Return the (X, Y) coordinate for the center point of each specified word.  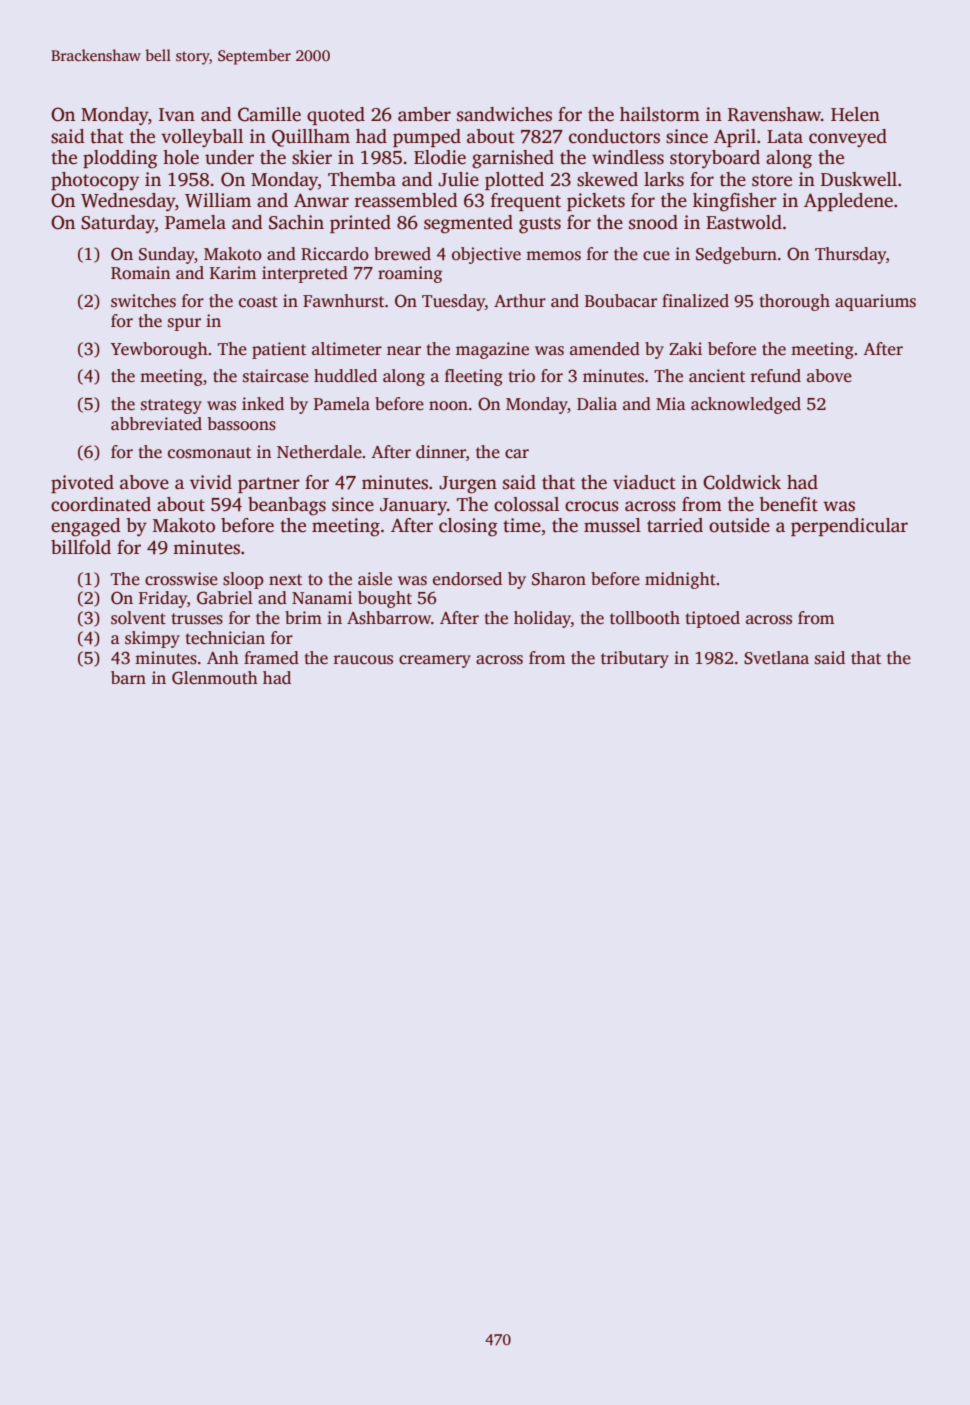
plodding (120, 159)
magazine (492, 350)
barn (128, 677)
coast (258, 302)
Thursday (850, 255)
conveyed (848, 138)
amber (424, 114)
